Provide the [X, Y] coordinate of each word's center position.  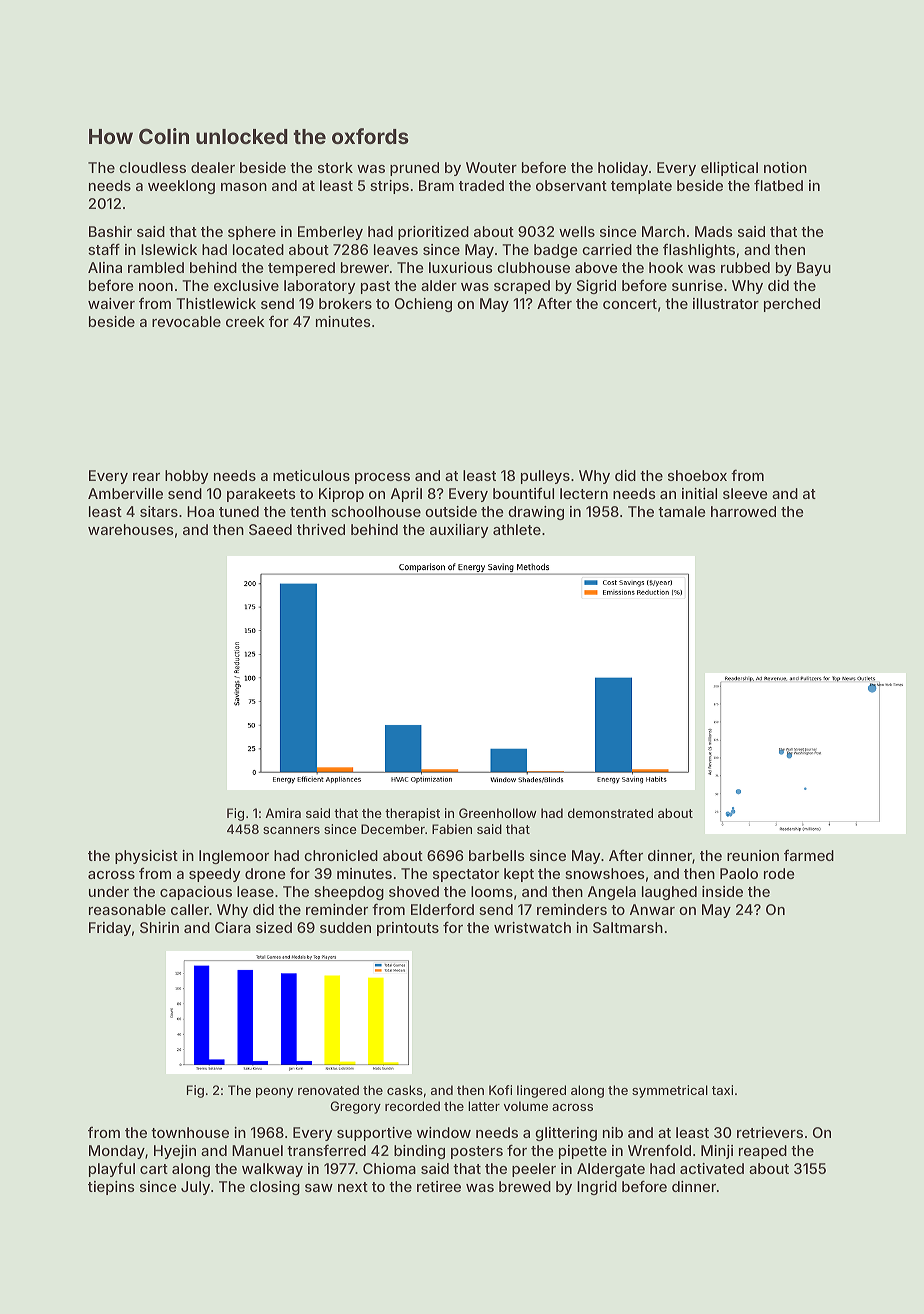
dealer [213, 167]
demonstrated [610, 813]
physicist [146, 857]
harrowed [743, 511]
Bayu [814, 269]
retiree [439, 1186]
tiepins [111, 1188]
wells [577, 231]
